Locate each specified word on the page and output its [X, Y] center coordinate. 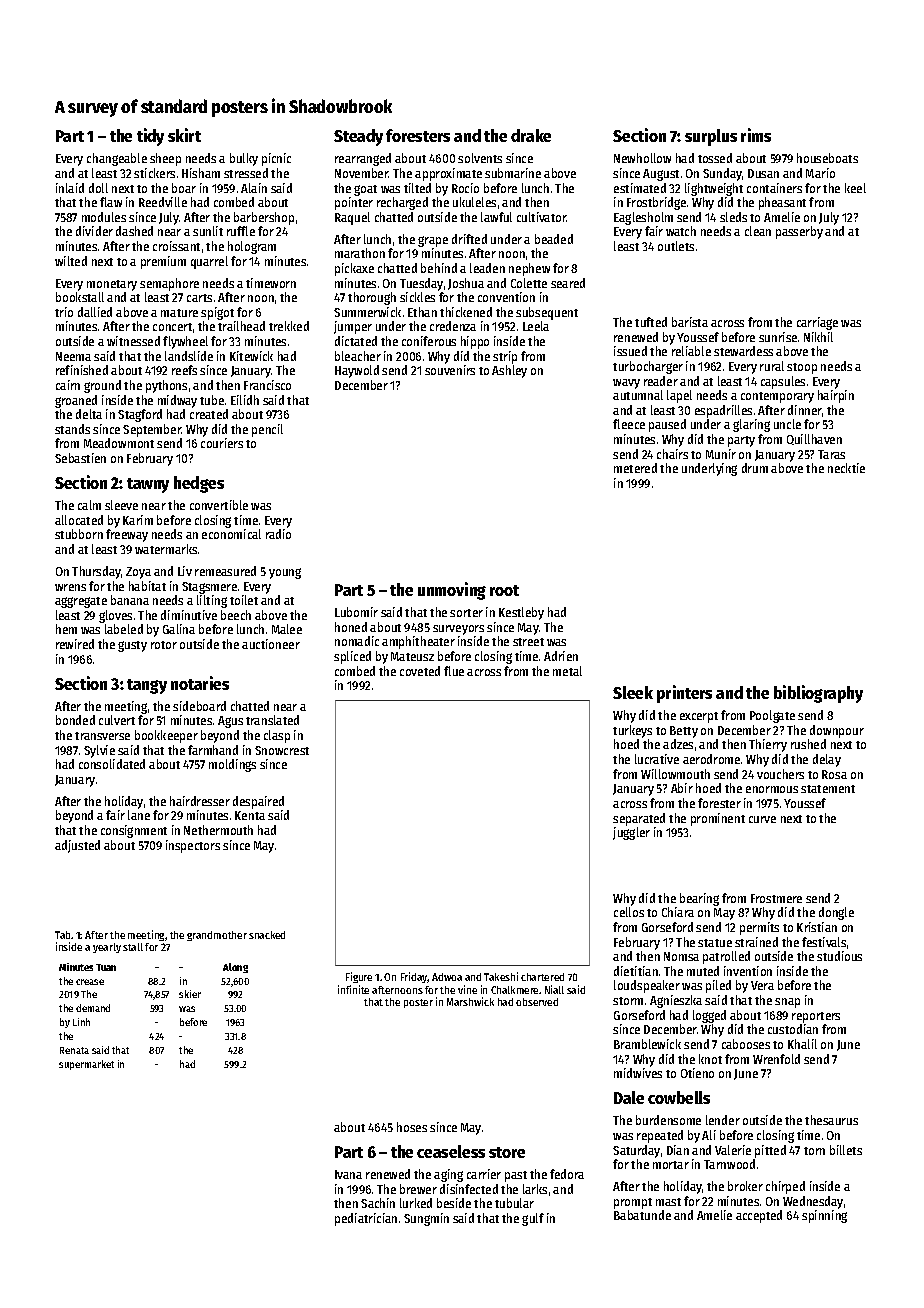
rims [756, 135]
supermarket [86, 1065]
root [504, 590]
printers [684, 694]
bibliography [818, 694]
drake [531, 135]
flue [454, 671]
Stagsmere [209, 588]
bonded [75, 720]
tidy [150, 137]
